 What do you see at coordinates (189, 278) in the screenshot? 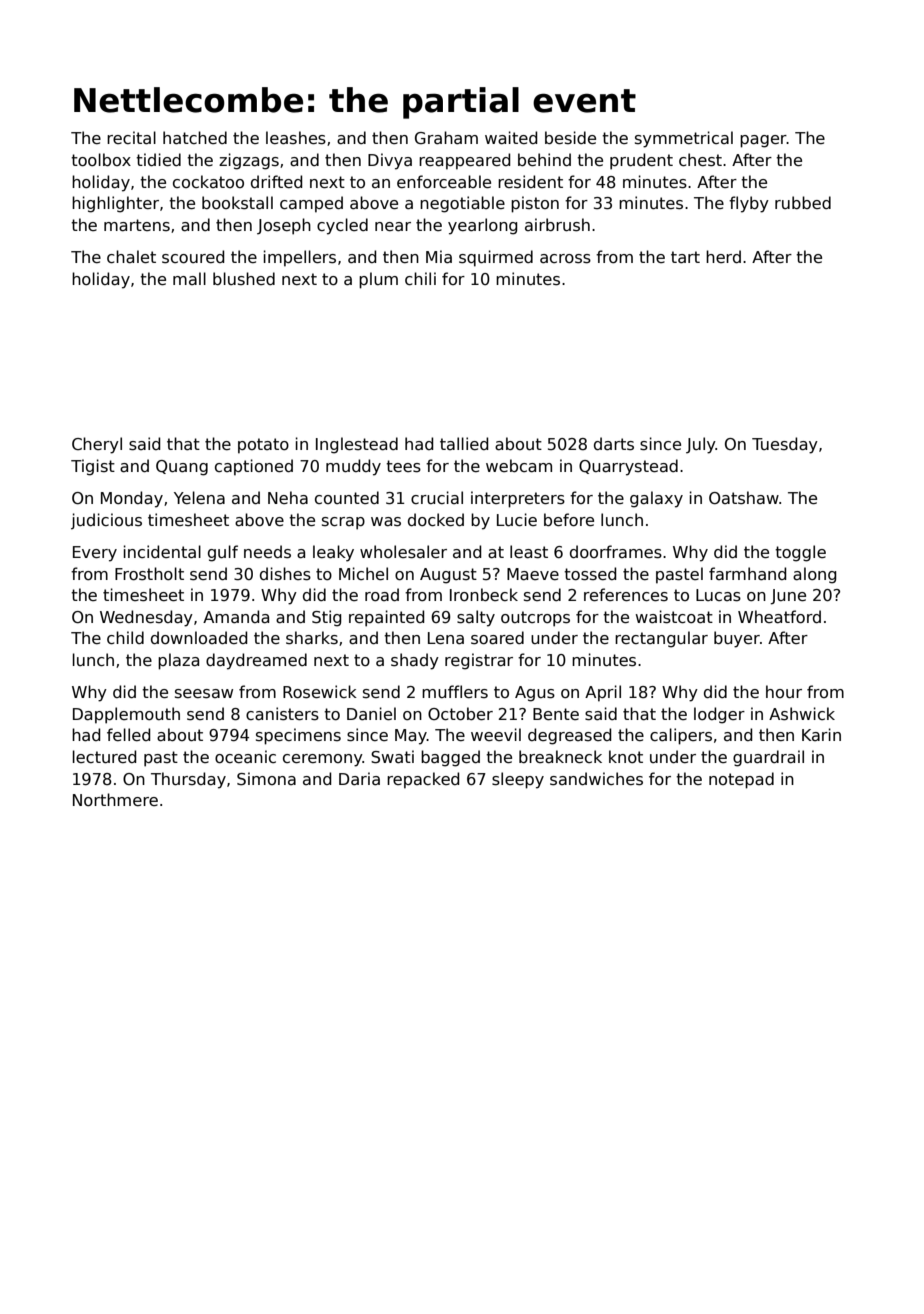
I see `mall` at bounding box center [189, 278].
